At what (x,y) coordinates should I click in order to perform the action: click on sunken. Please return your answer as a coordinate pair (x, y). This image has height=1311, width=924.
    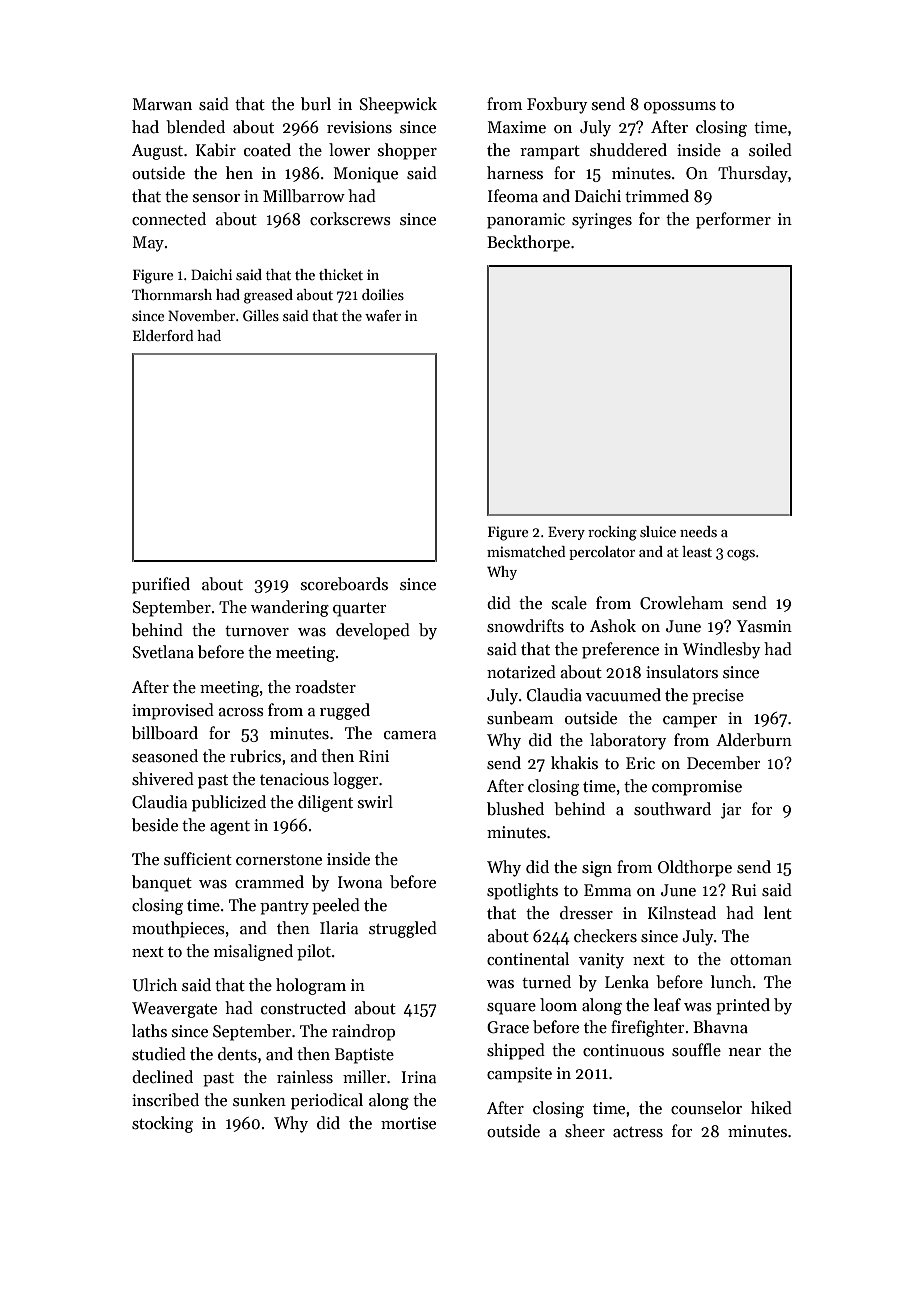
    Looking at the image, I should click on (259, 1100).
